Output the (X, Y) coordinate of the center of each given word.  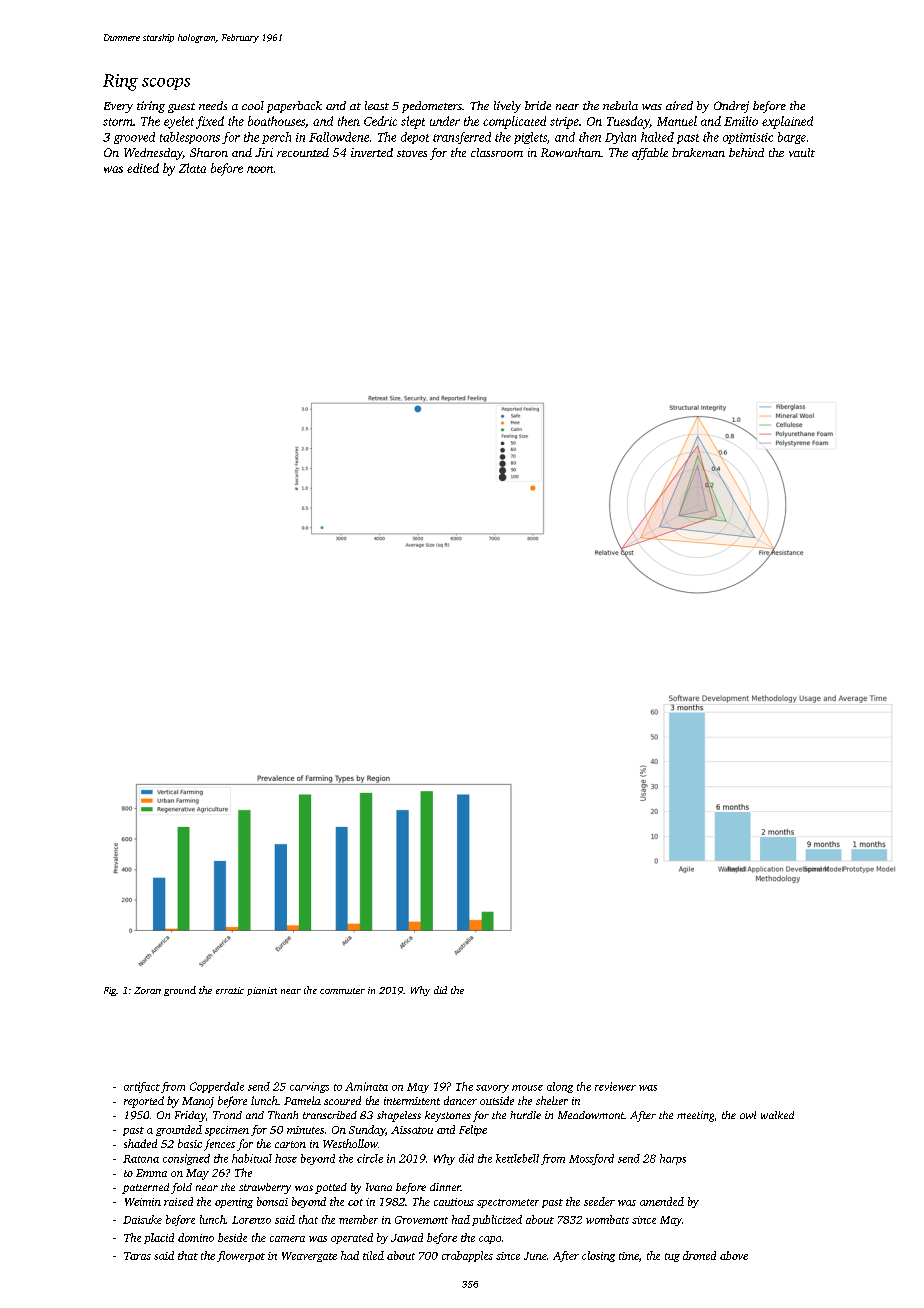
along (560, 1087)
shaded (140, 1143)
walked (777, 1115)
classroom (497, 152)
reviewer (615, 1086)
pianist (262, 991)
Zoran (147, 990)
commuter (342, 991)
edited (143, 168)
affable (650, 154)
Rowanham (571, 152)
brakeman (698, 152)
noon (260, 169)
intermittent (412, 1101)
